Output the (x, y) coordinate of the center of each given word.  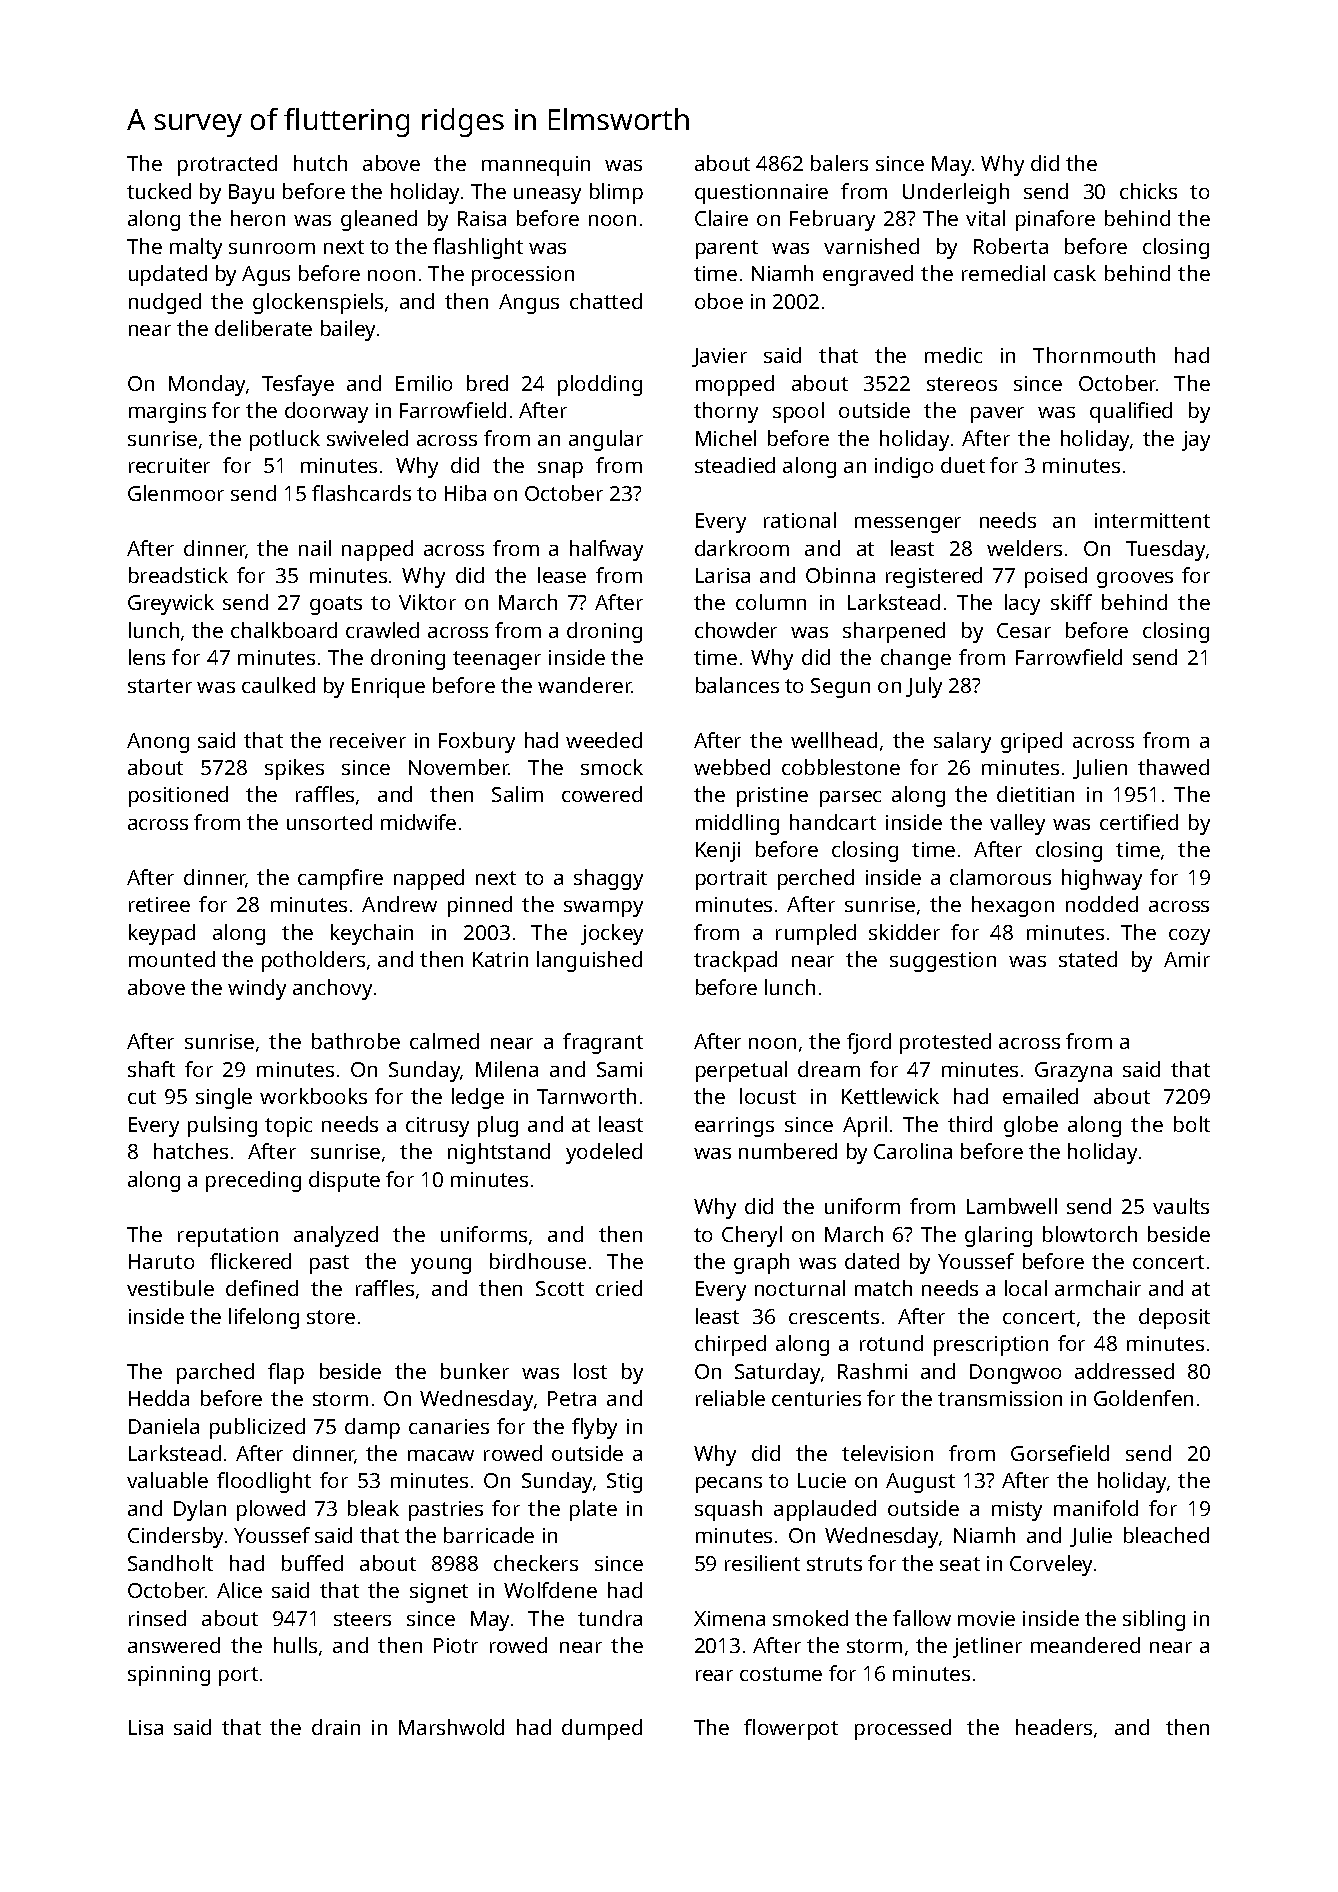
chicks (1148, 191)
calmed (444, 1041)
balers (839, 163)
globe (1031, 1126)
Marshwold (451, 1727)
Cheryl (752, 1236)
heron (258, 218)
